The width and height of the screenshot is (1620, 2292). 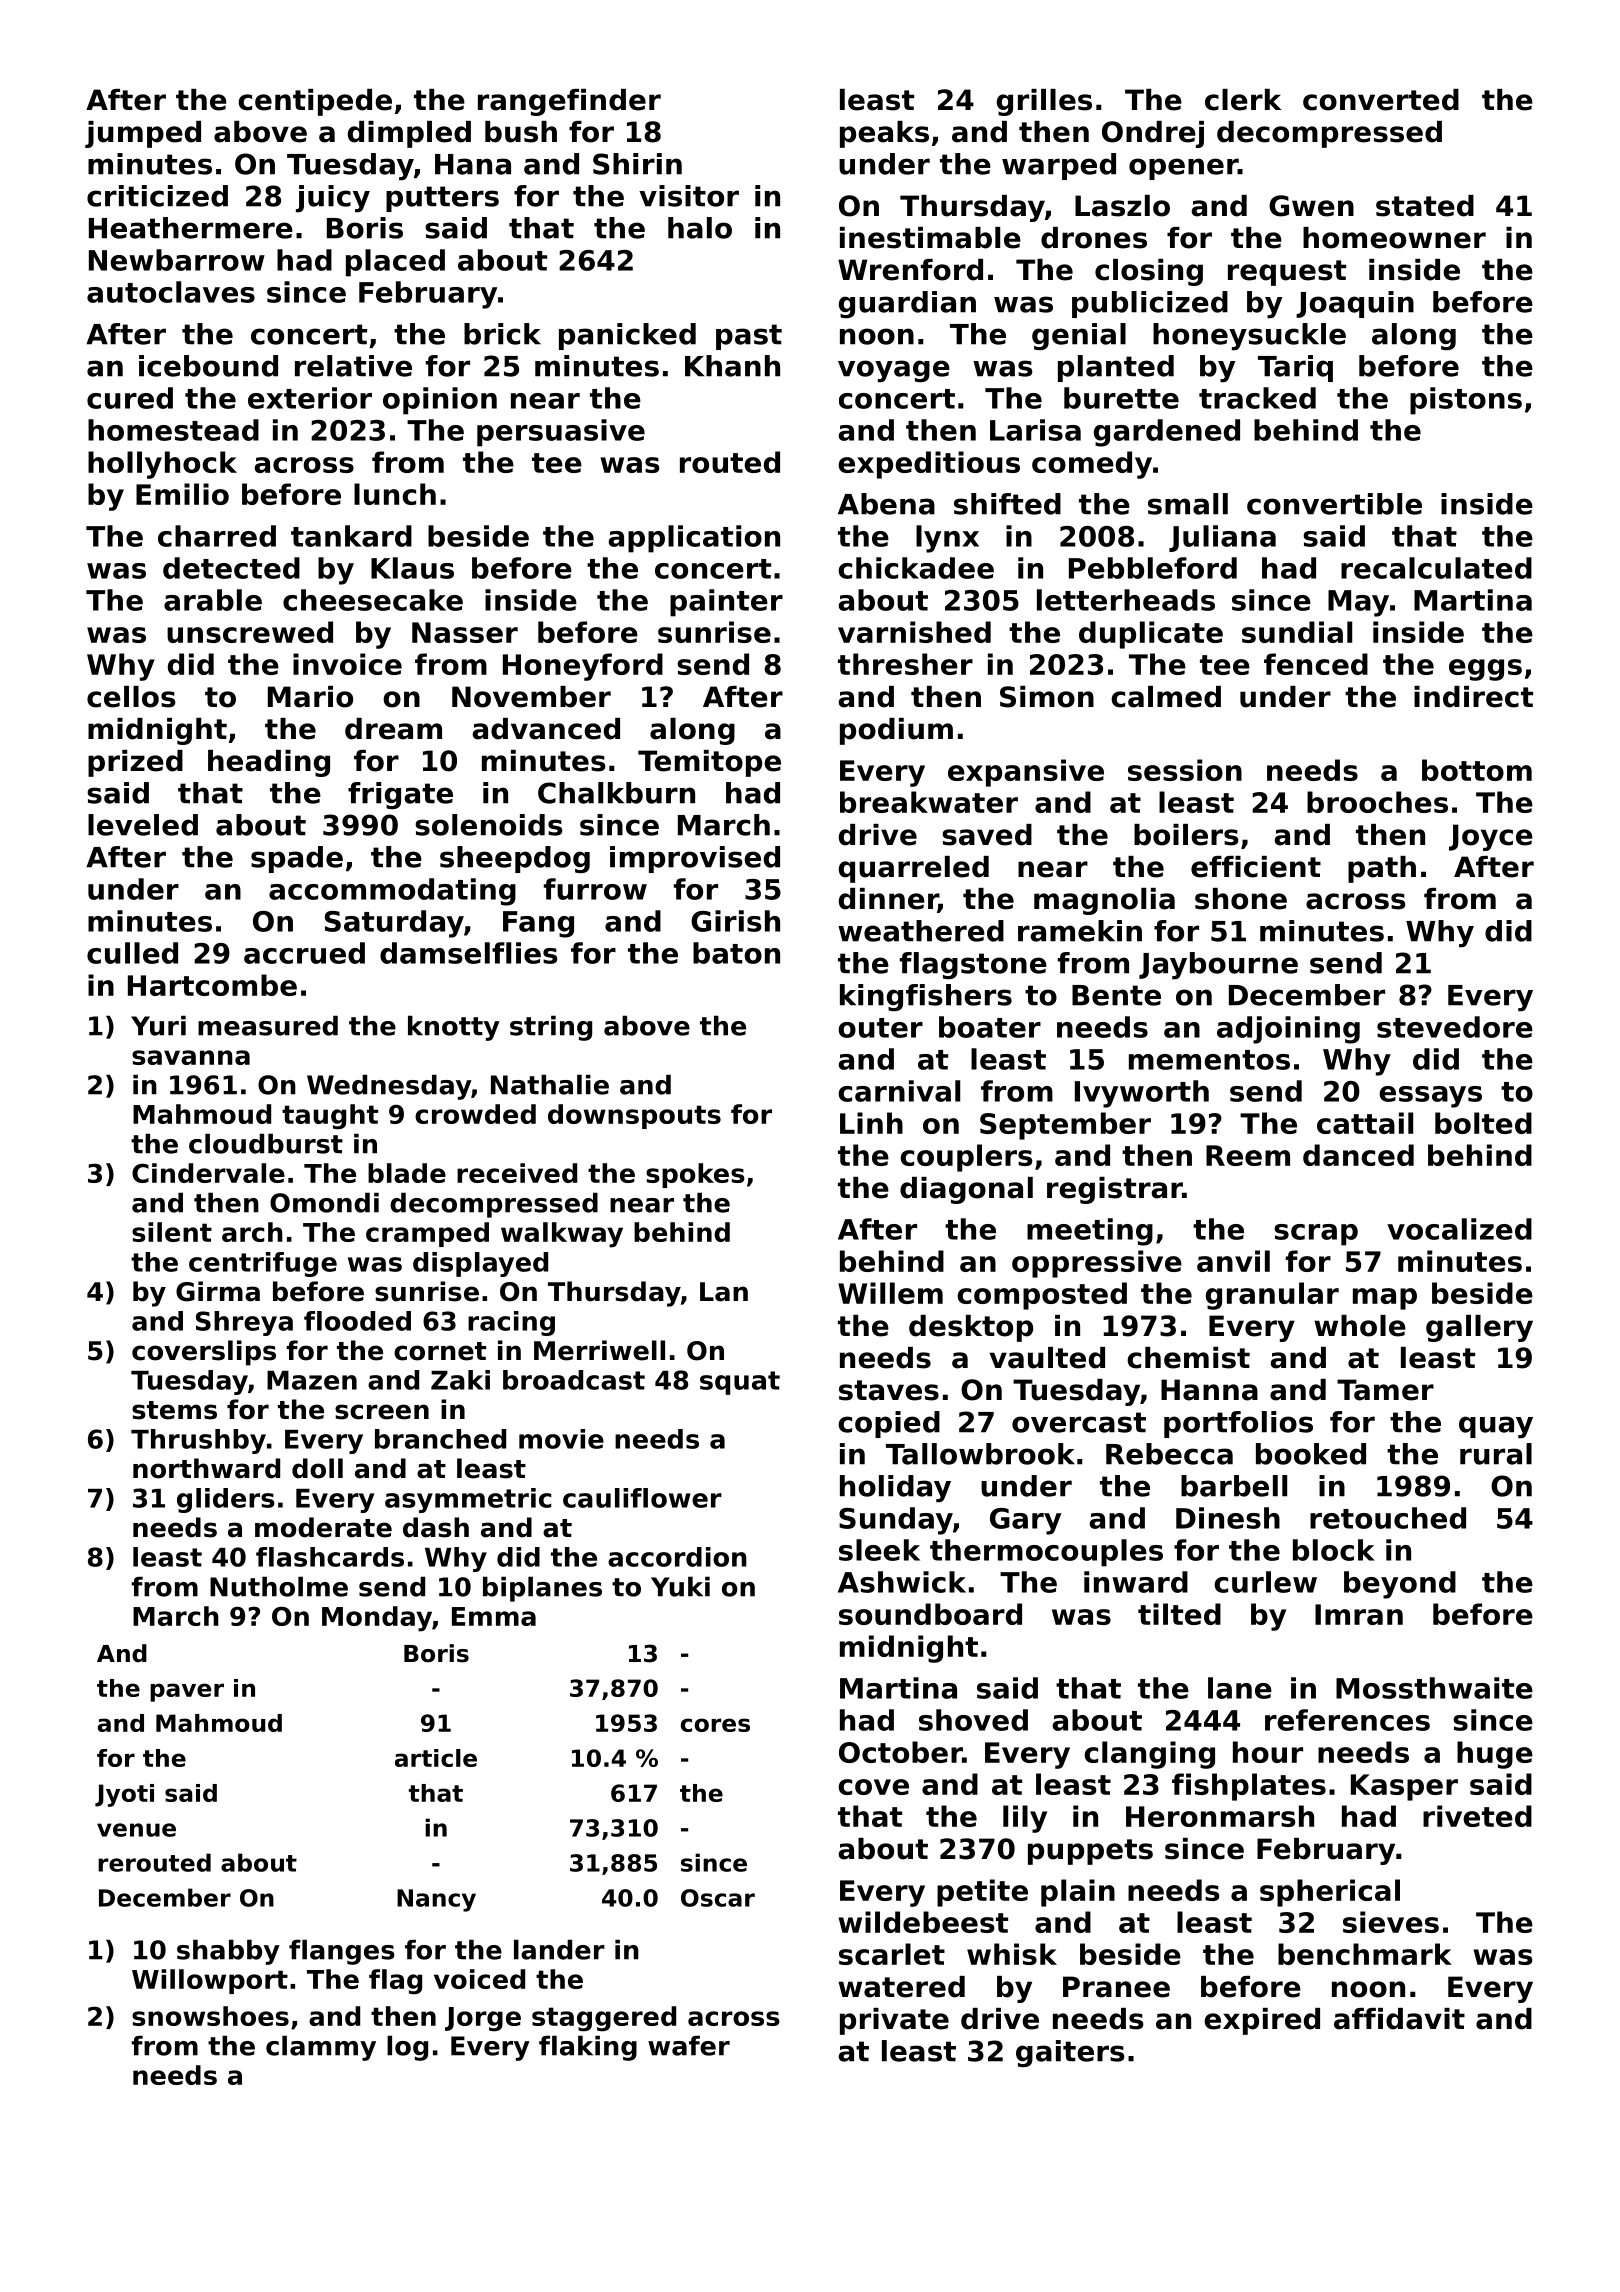 What do you see at coordinates (407, 2048) in the screenshot?
I see `log` at bounding box center [407, 2048].
